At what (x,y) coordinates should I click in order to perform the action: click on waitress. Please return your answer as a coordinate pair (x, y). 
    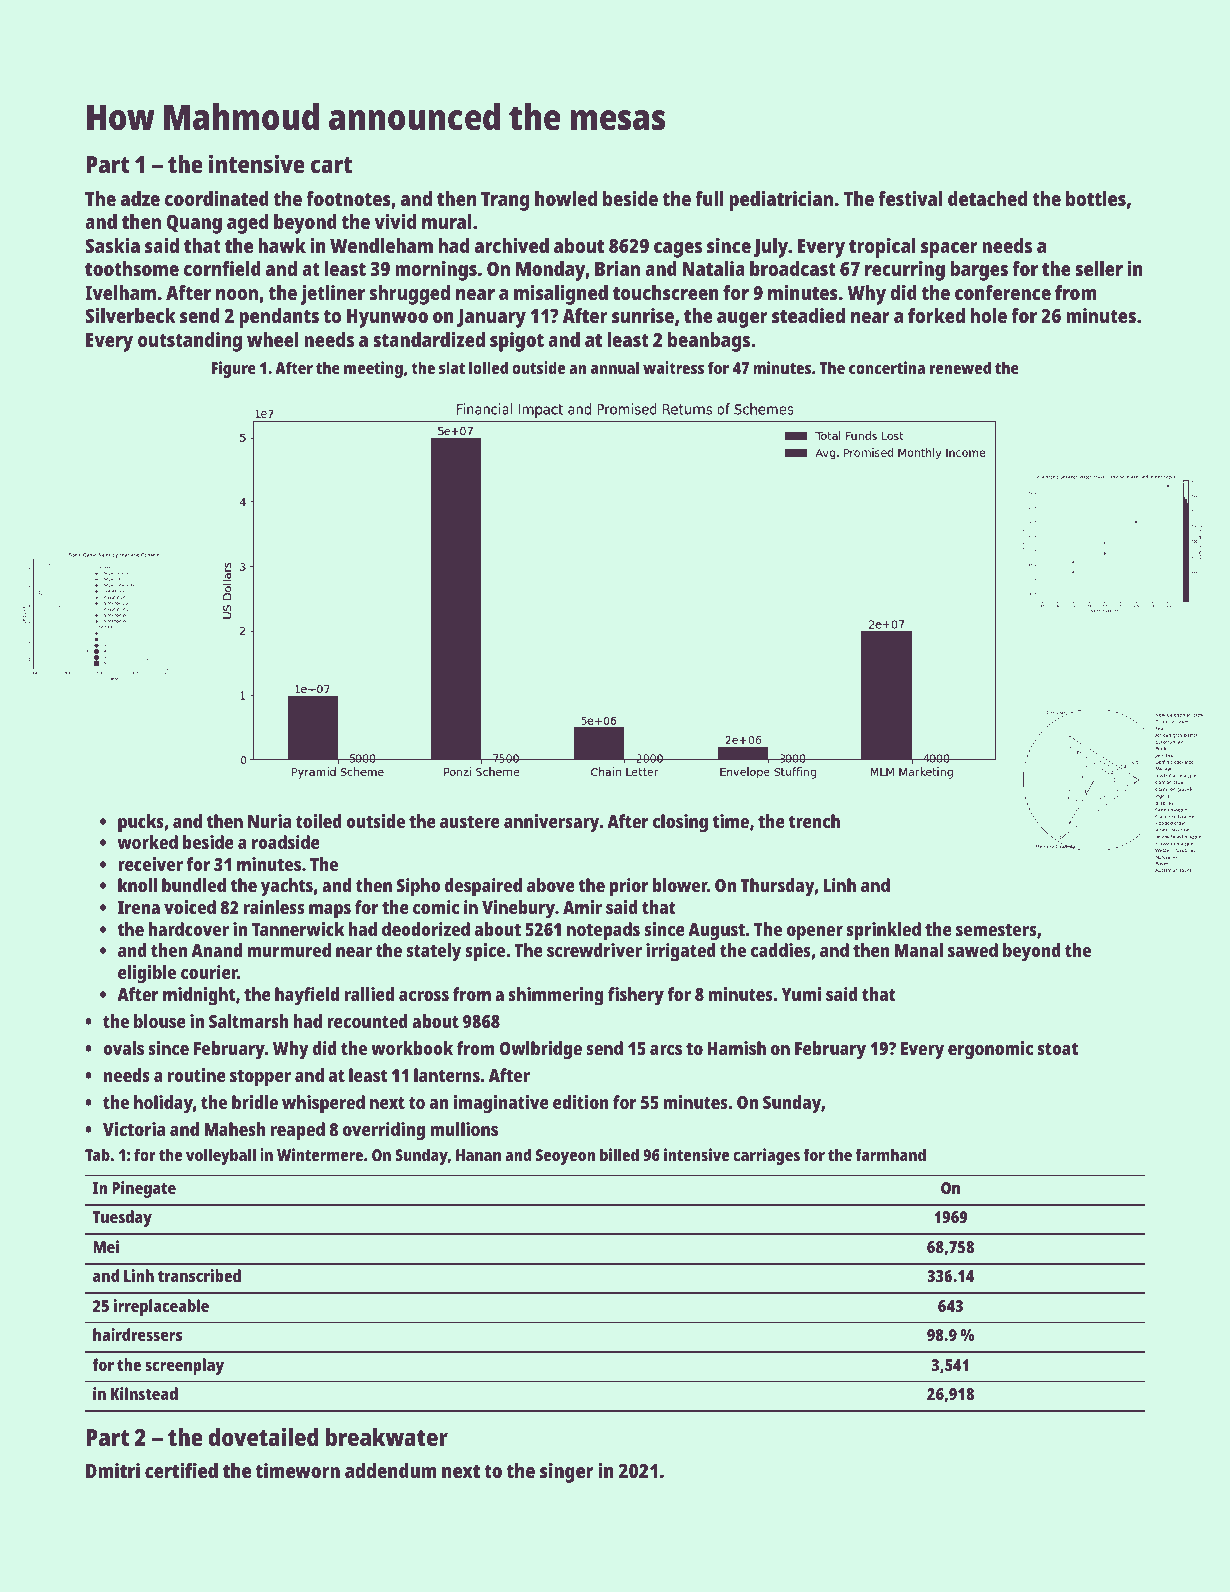
    Looking at the image, I should click on (673, 367).
